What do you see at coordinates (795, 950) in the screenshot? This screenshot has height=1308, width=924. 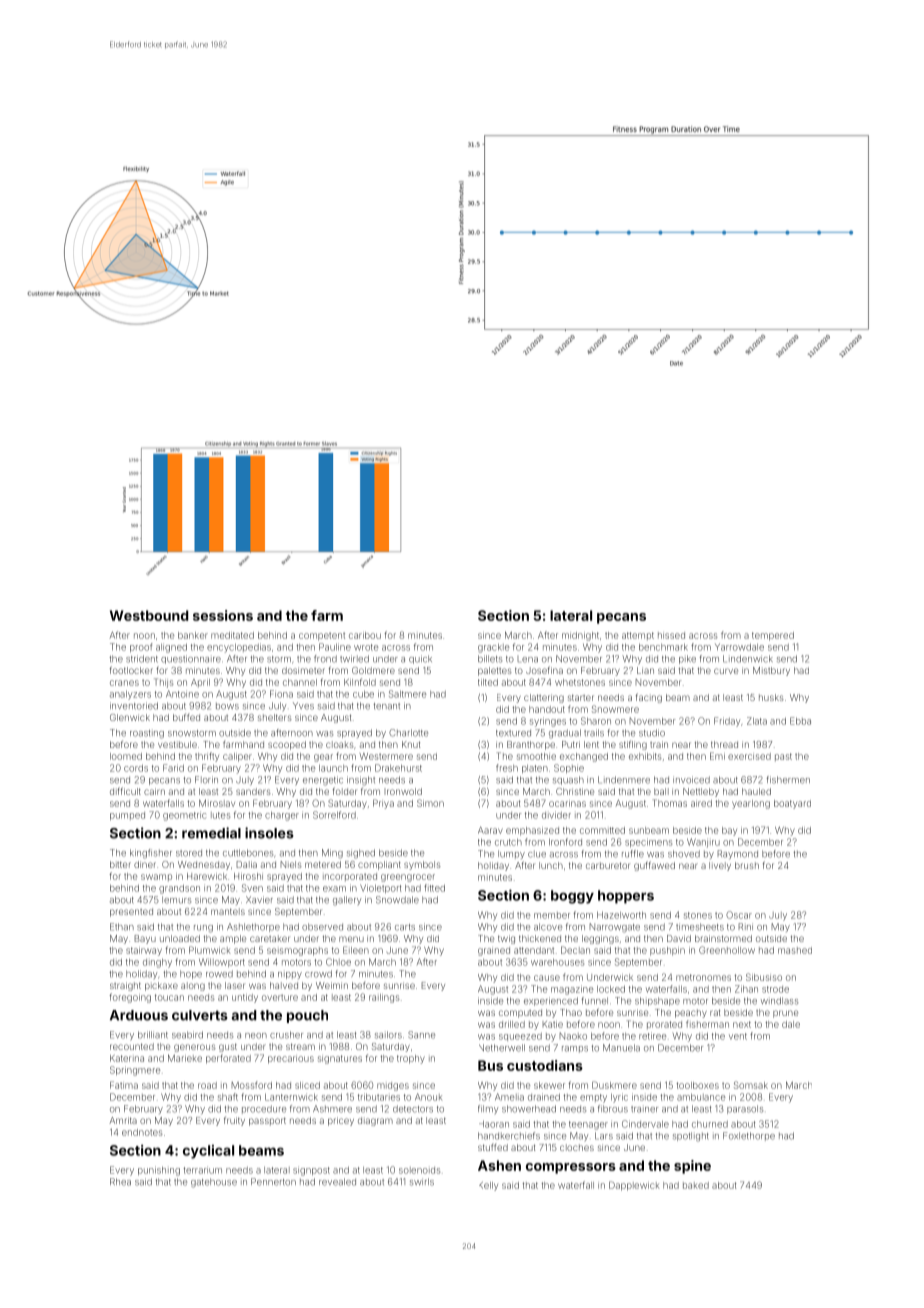 I see `mashed` at bounding box center [795, 950].
